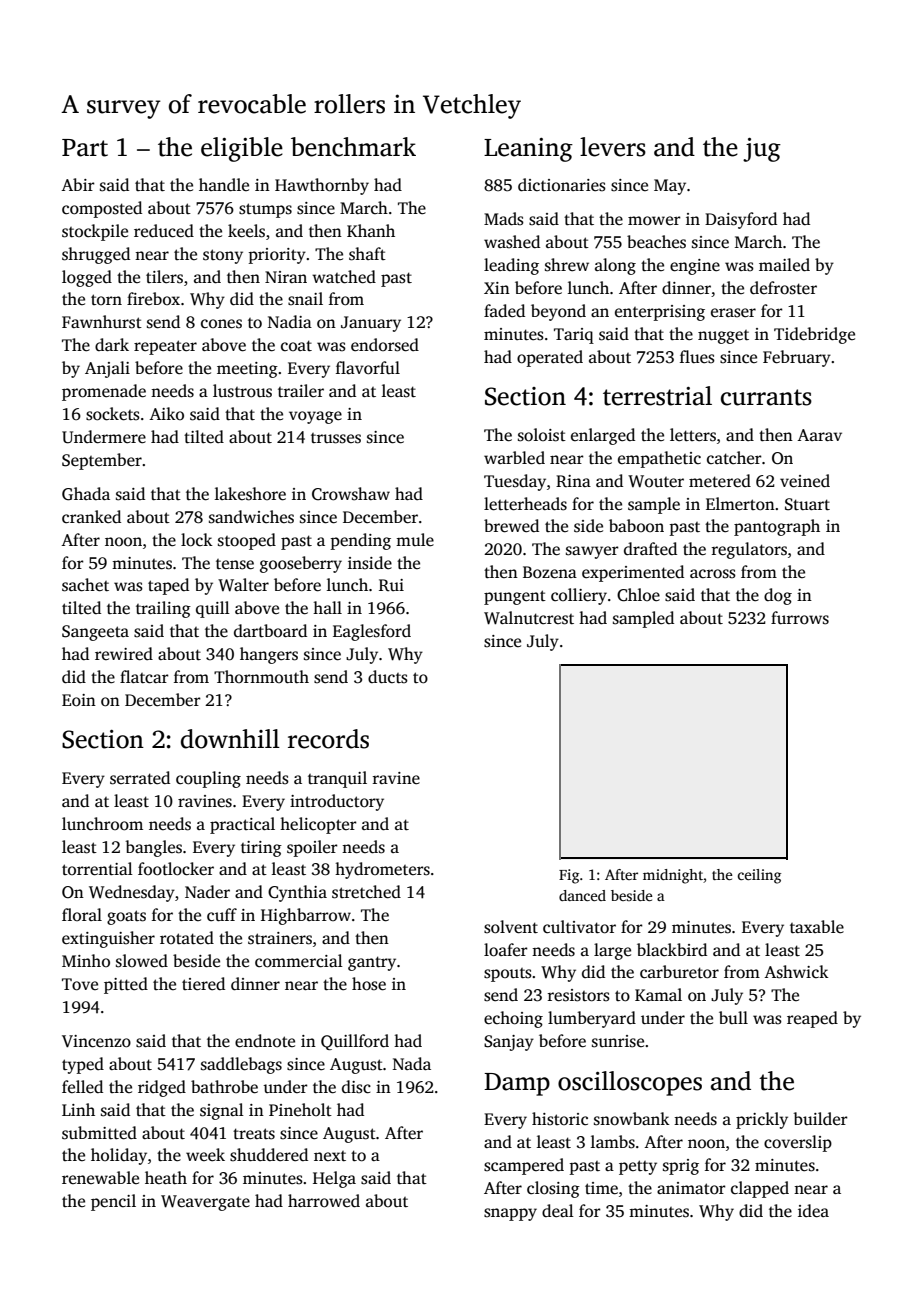  What do you see at coordinates (762, 150) in the document?
I see `jug` at bounding box center [762, 150].
